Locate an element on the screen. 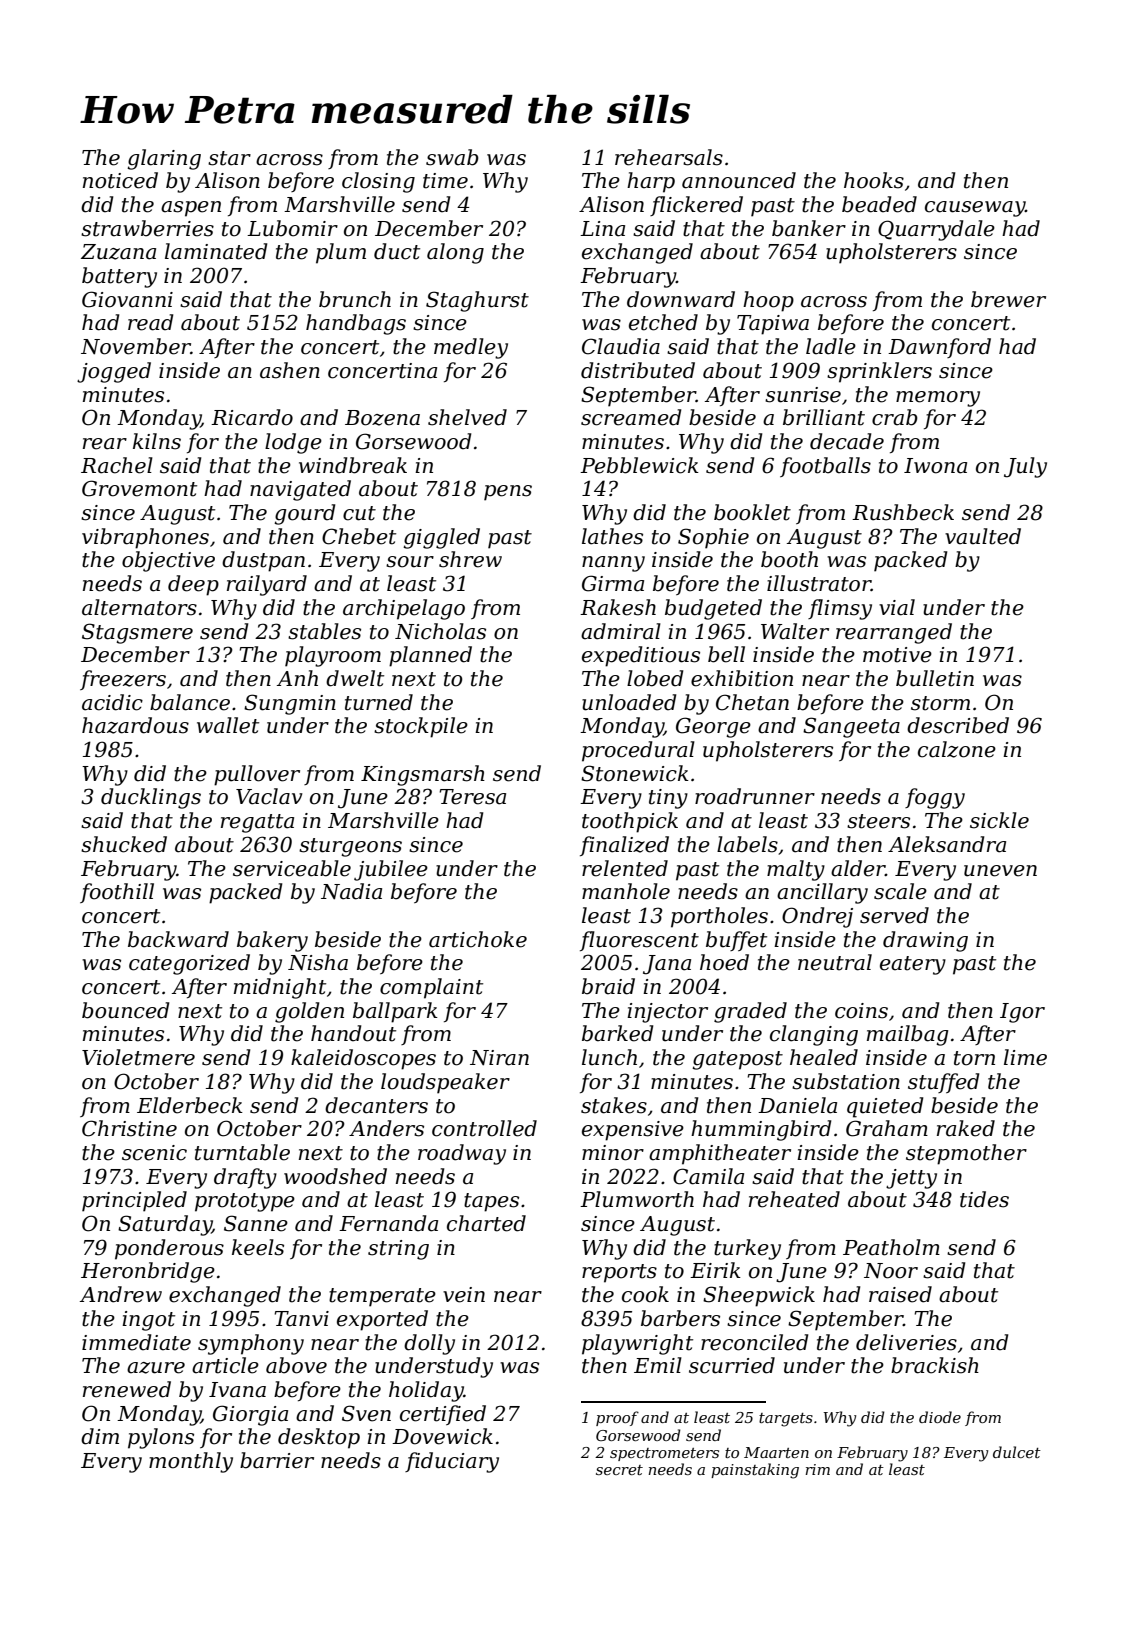  sunrise is located at coordinates (803, 395).
